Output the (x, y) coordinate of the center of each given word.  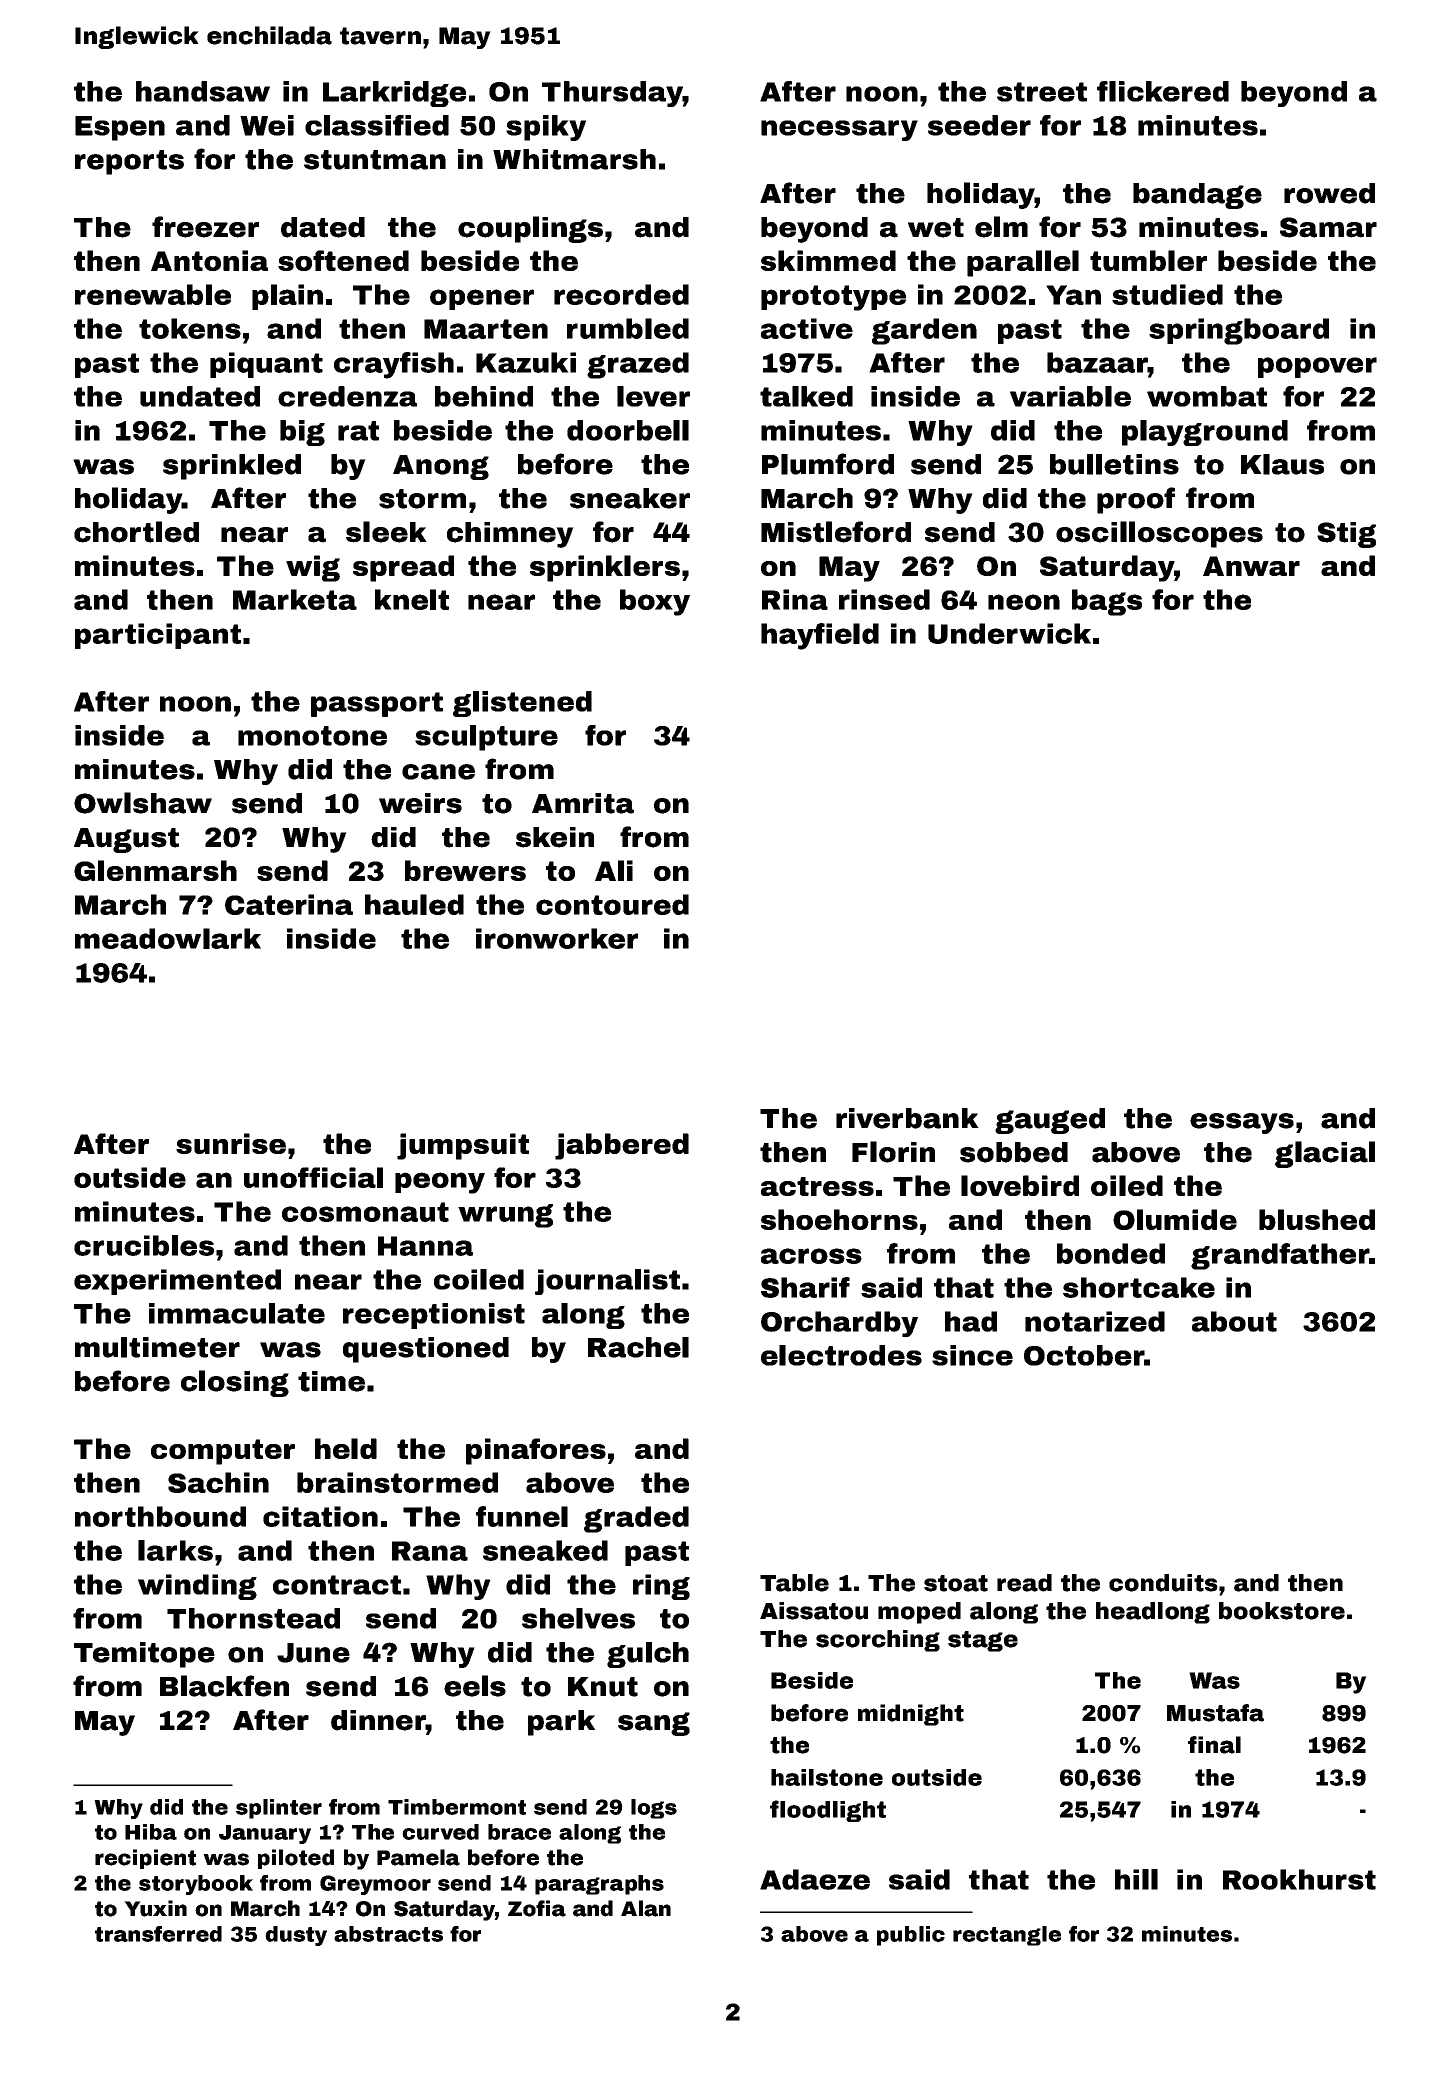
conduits (1163, 1583)
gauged (1050, 1121)
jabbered (622, 1146)
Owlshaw (143, 803)
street (1042, 92)
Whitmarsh (574, 159)
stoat (956, 1583)
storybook (196, 1885)
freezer (205, 227)
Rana (430, 1551)
